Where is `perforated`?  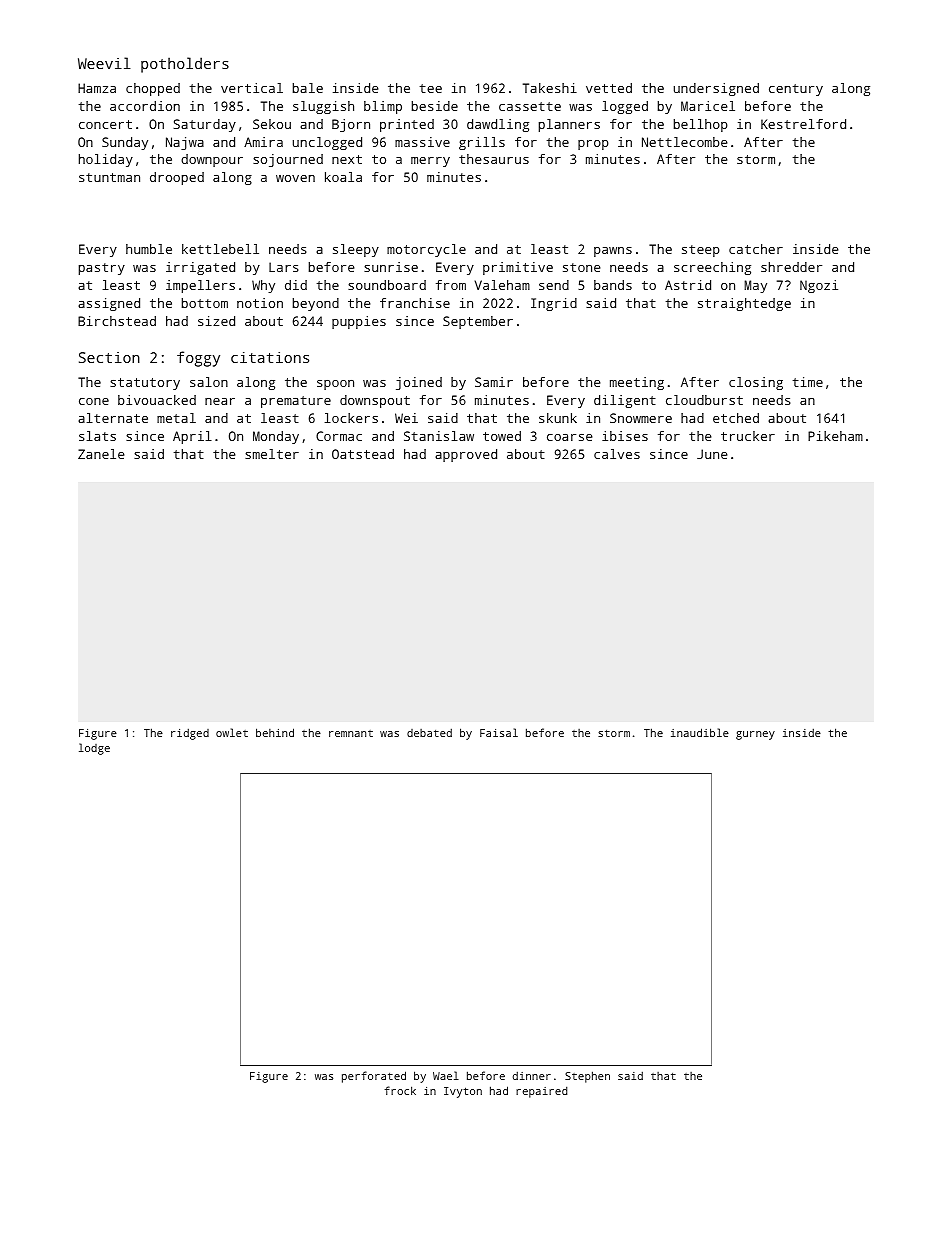
perforated is located at coordinates (374, 1077).
